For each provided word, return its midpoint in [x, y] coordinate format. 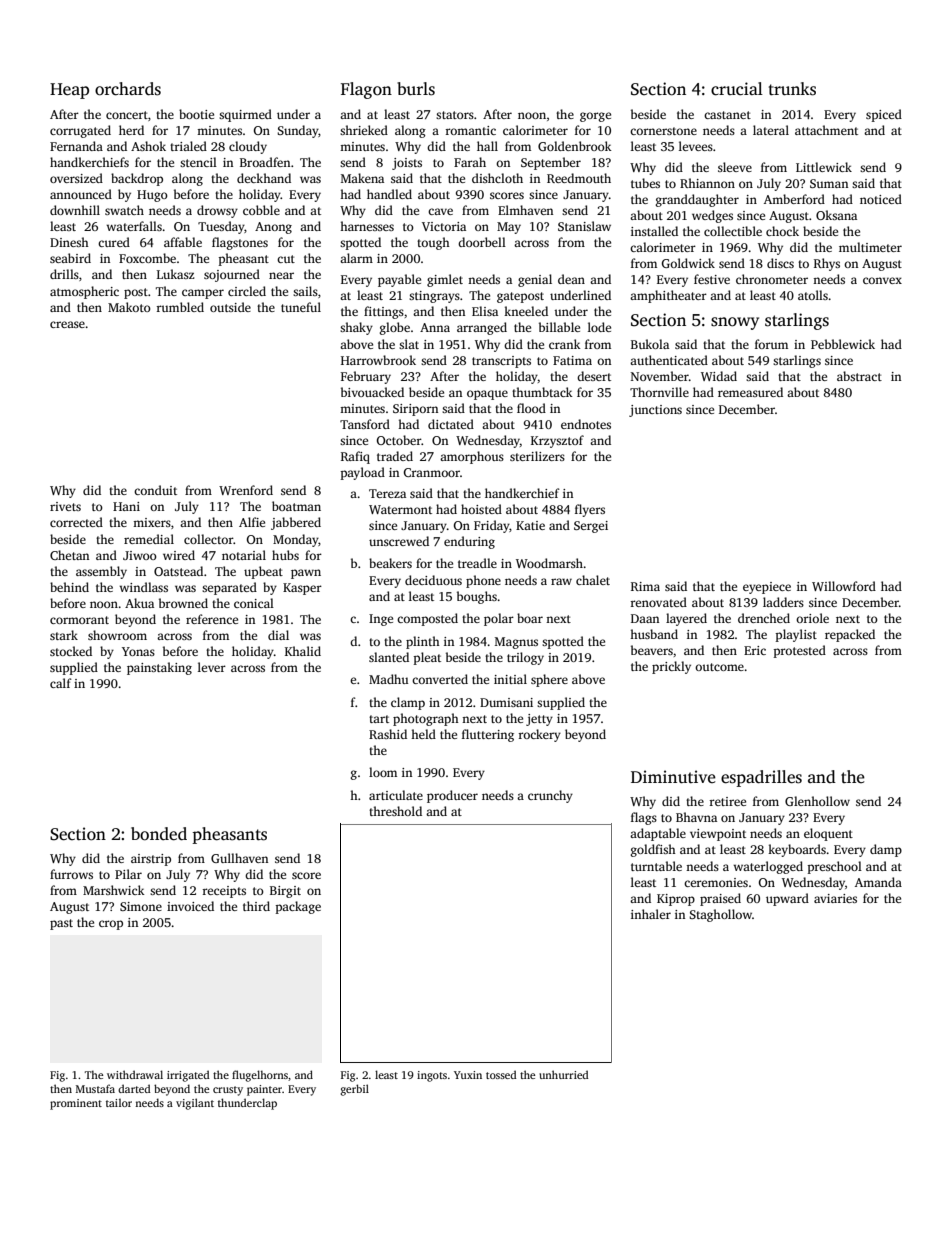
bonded [159, 834]
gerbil [354, 1090]
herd [131, 130]
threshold [395, 811]
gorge [595, 117]
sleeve [735, 167]
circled [247, 291]
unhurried [564, 1074]
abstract [859, 376]
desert [594, 376]
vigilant [195, 1104]
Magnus [516, 643]
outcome [719, 667]
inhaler [651, 914]
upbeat [263, 572]
